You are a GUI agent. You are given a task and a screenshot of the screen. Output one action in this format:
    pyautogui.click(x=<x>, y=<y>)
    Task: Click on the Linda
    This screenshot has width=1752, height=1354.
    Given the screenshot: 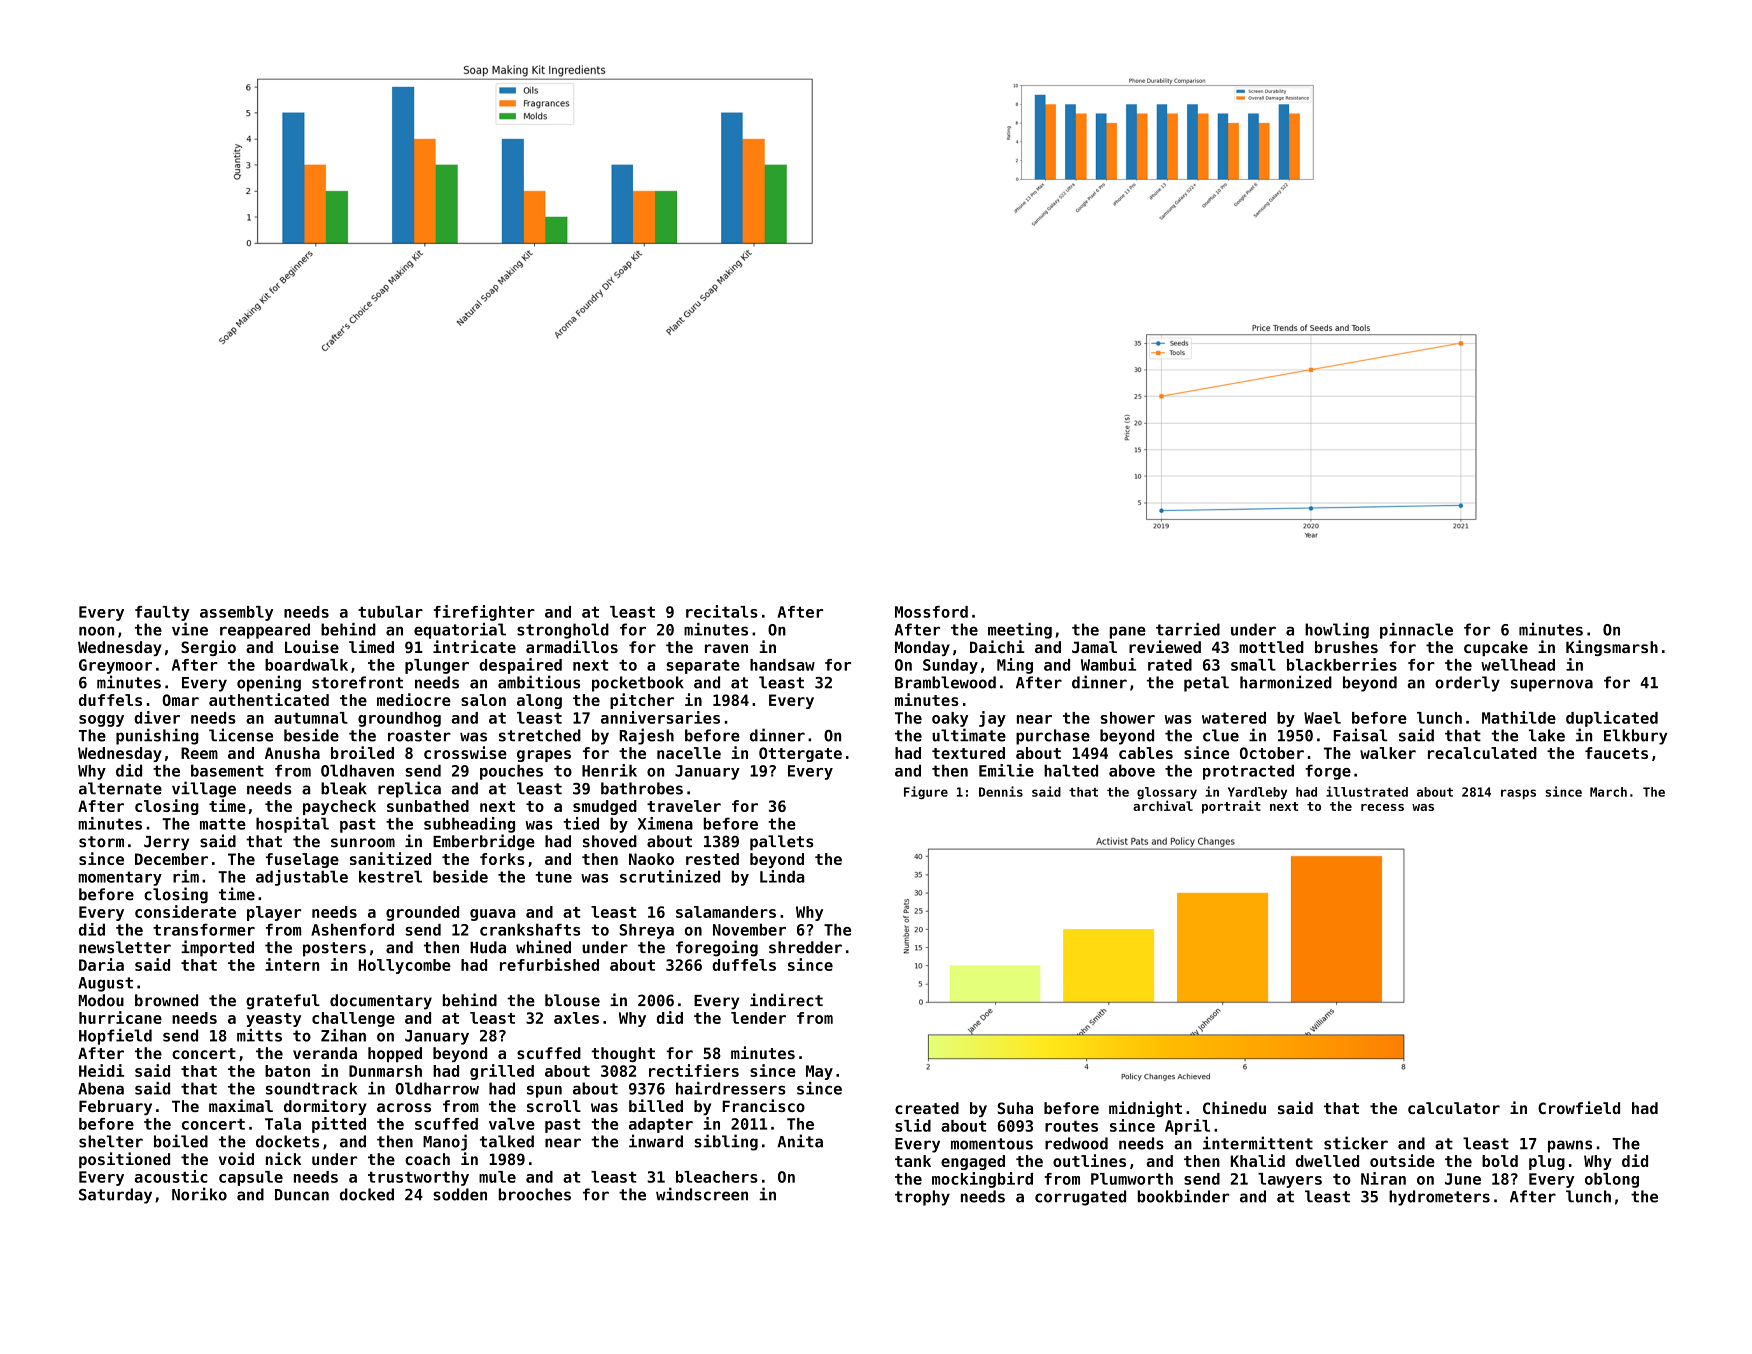 What is the action you would take?
    pyautogui.click(x=782, y=876)
